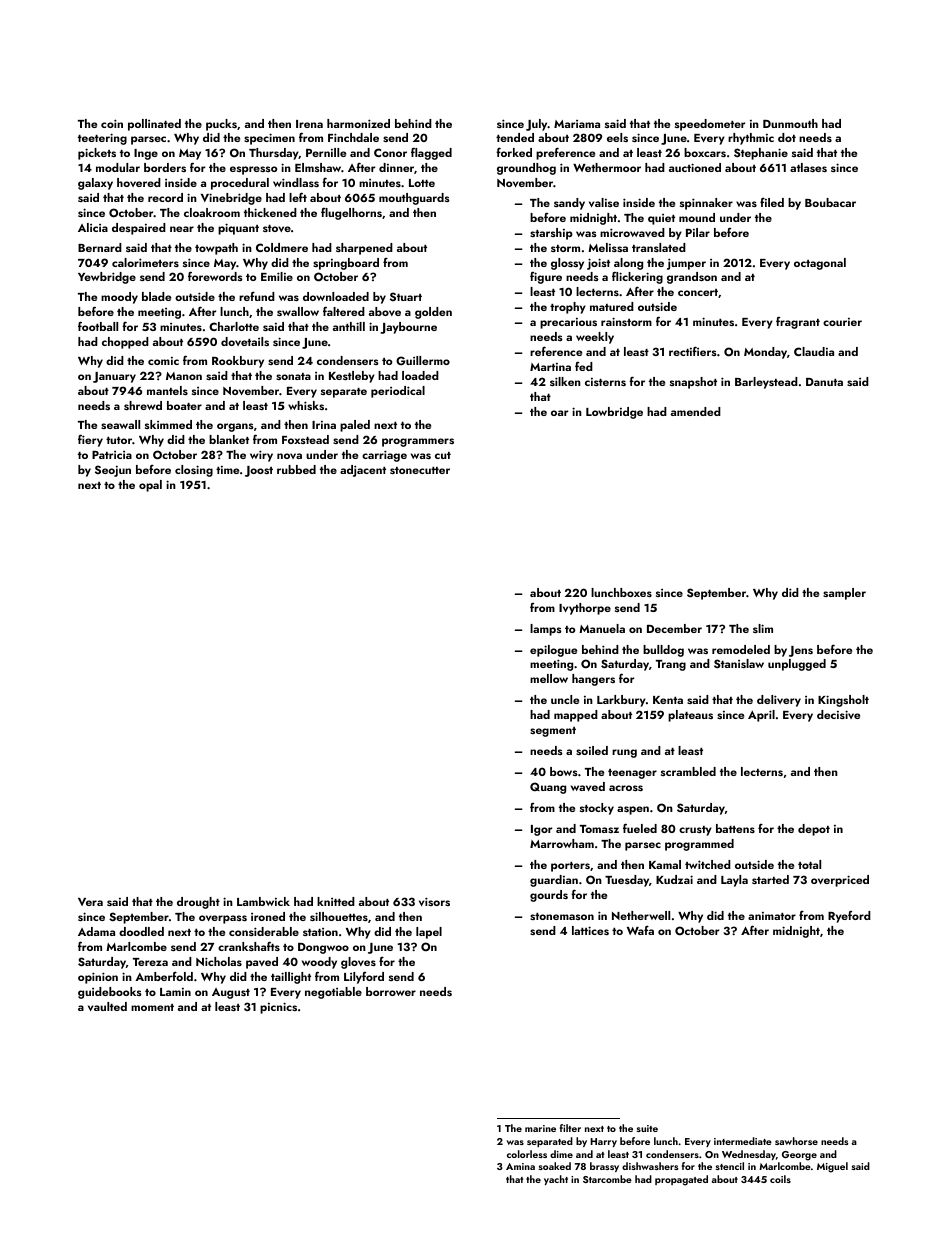 The height and width of the image is (1233, 952). Describe the element at coordinates (231, 993) in the image. I see `August` at that location.
